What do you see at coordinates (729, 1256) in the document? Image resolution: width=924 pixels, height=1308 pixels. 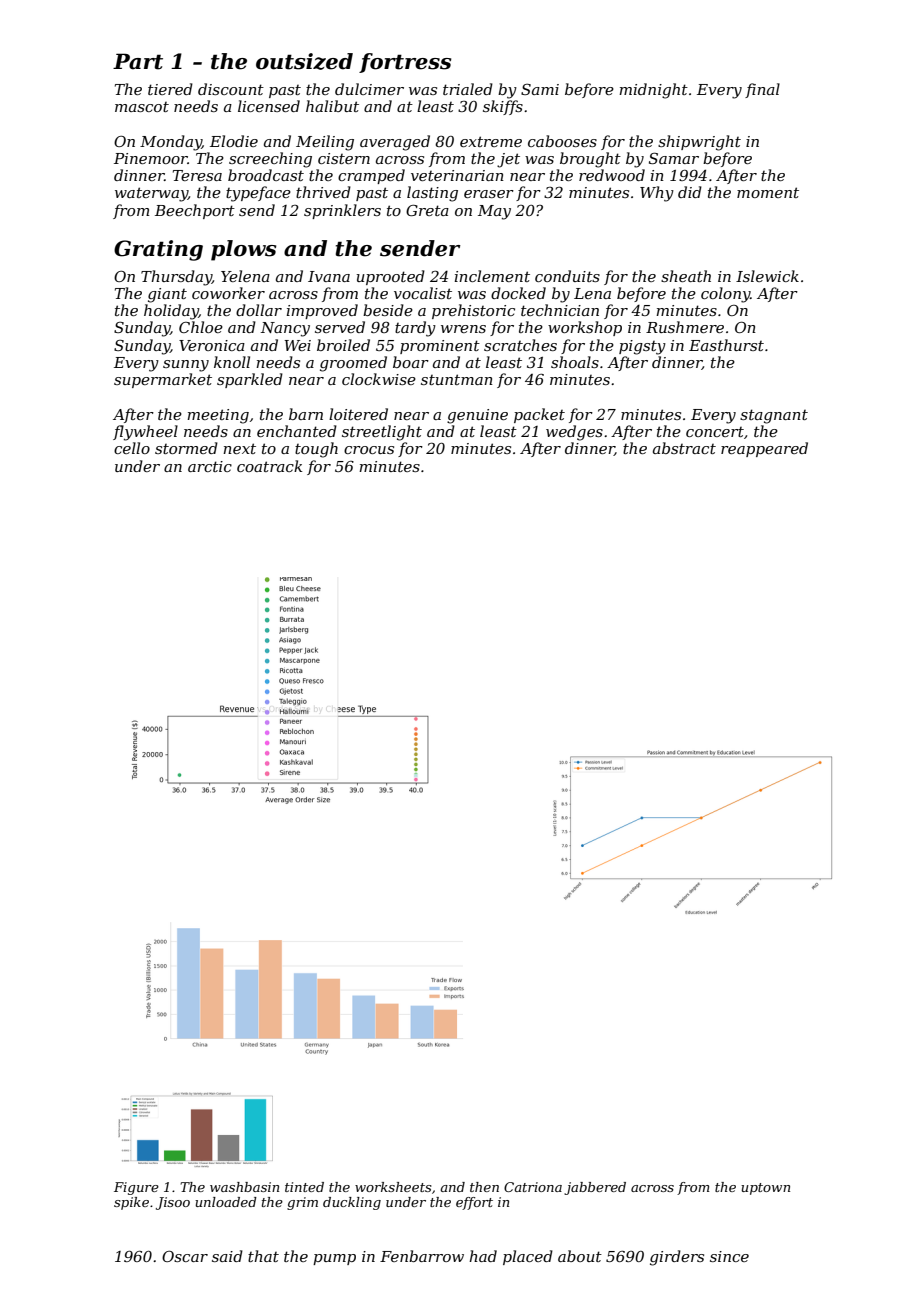 I see `since` at bounding box center [729, 1256].
